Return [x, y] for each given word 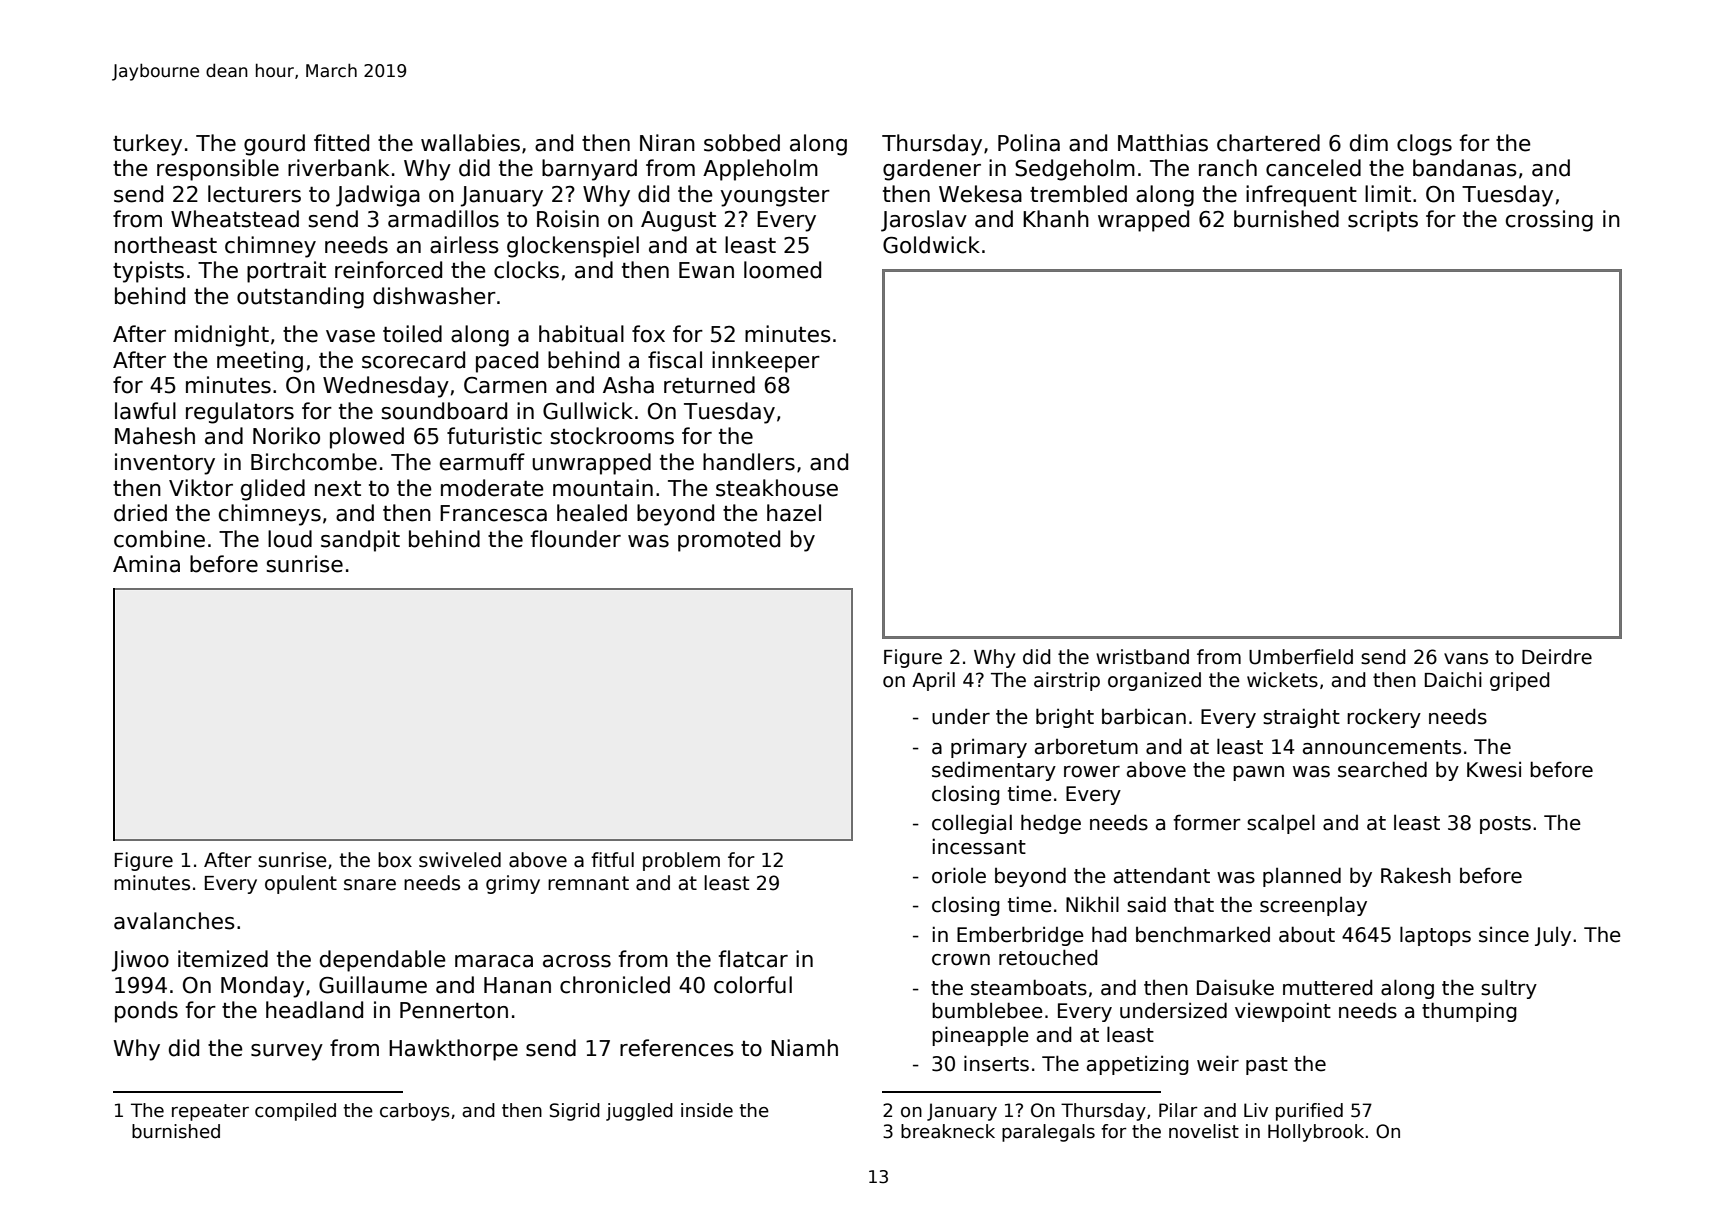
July [1553, 936]
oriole [959, 875]
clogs [1424, 145]
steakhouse [777, 488]
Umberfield [1301, 657]
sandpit [360, 541]
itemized [223, 959]
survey [287, 1052]
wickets [1282, 680]
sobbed [742, 143]
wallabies [470, 143]
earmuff [482, 462]
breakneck [948, 1131]
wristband [1142, 657]
